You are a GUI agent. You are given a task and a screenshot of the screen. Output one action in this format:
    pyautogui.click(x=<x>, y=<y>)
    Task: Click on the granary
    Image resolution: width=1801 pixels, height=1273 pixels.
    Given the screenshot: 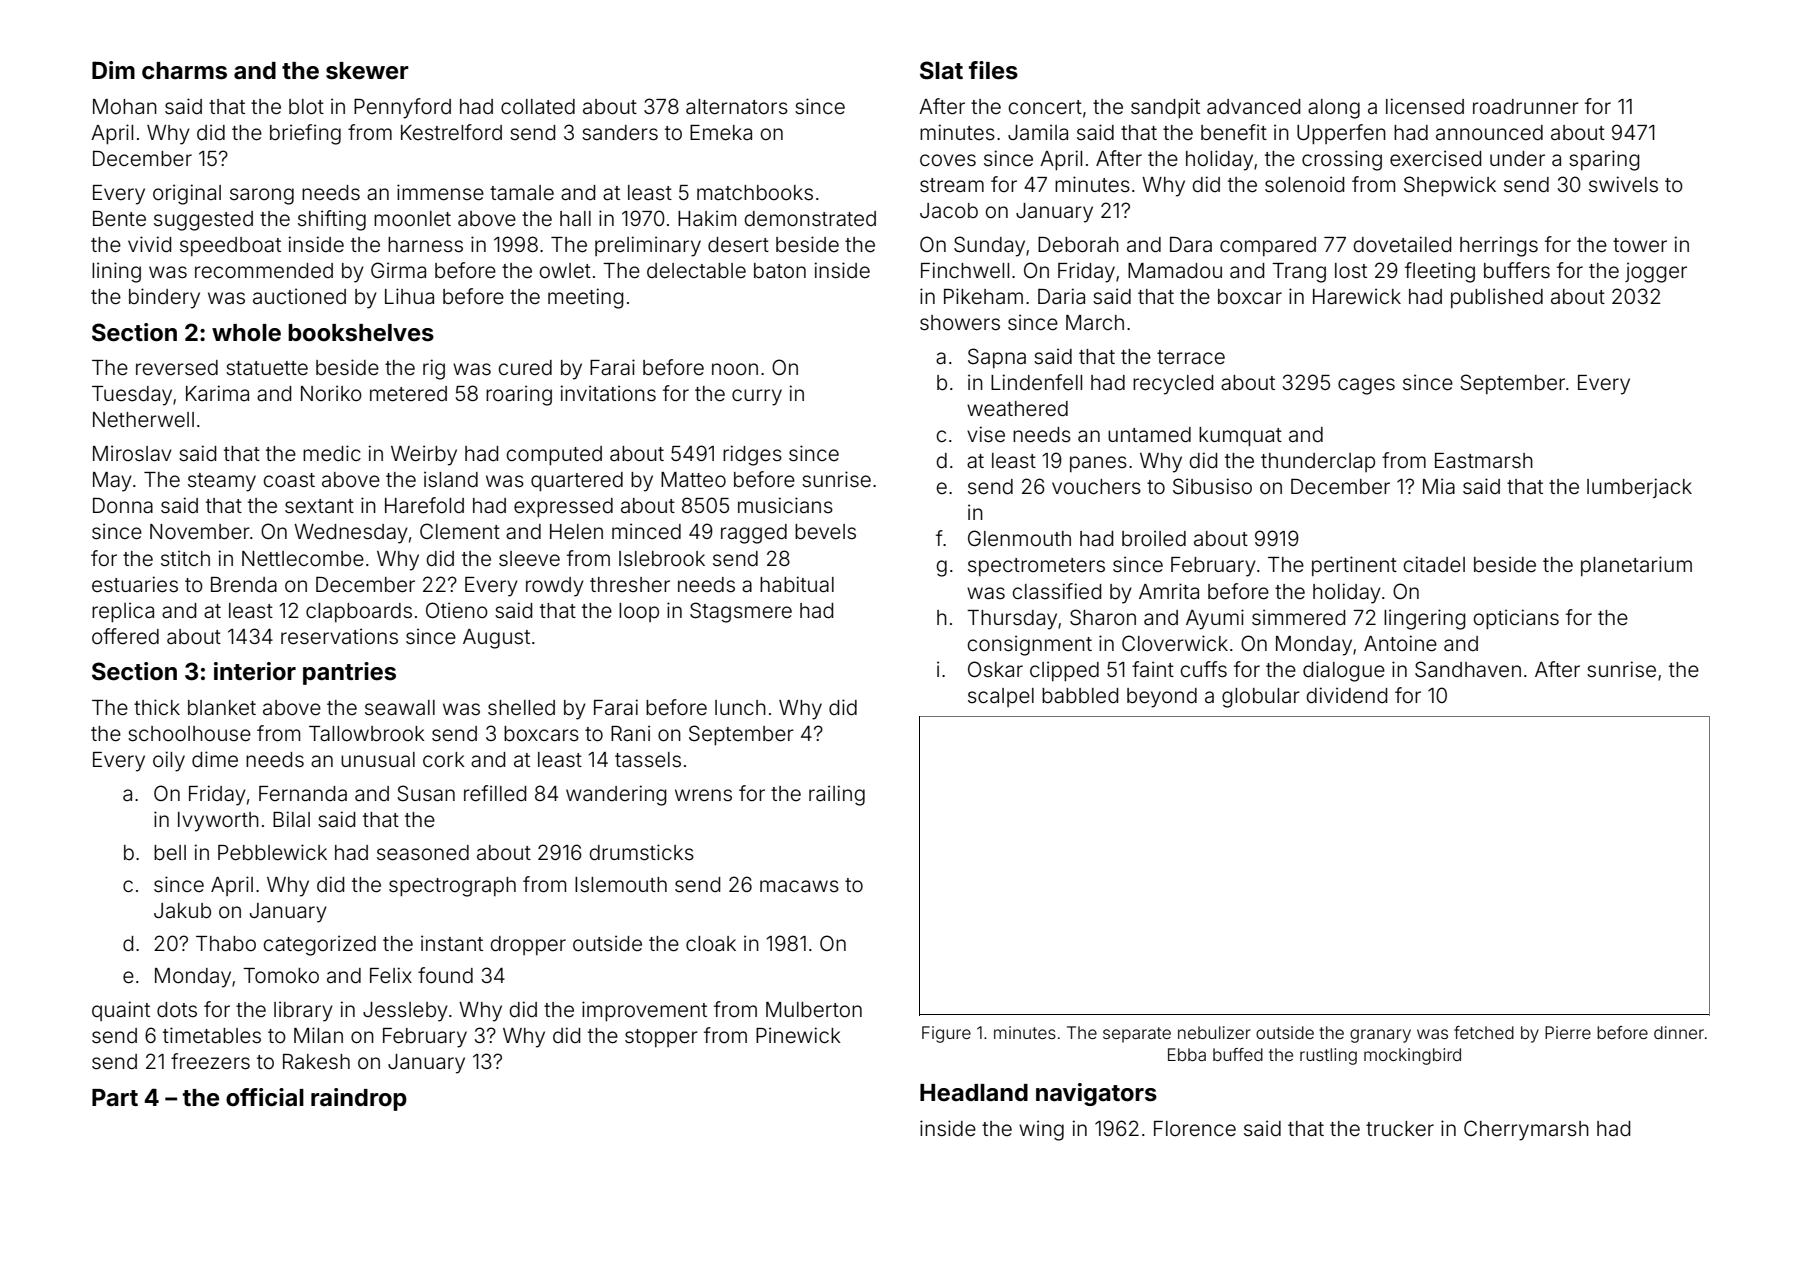 What is the action you would take?
    pyautogui.click(x=1380, y=1036)
